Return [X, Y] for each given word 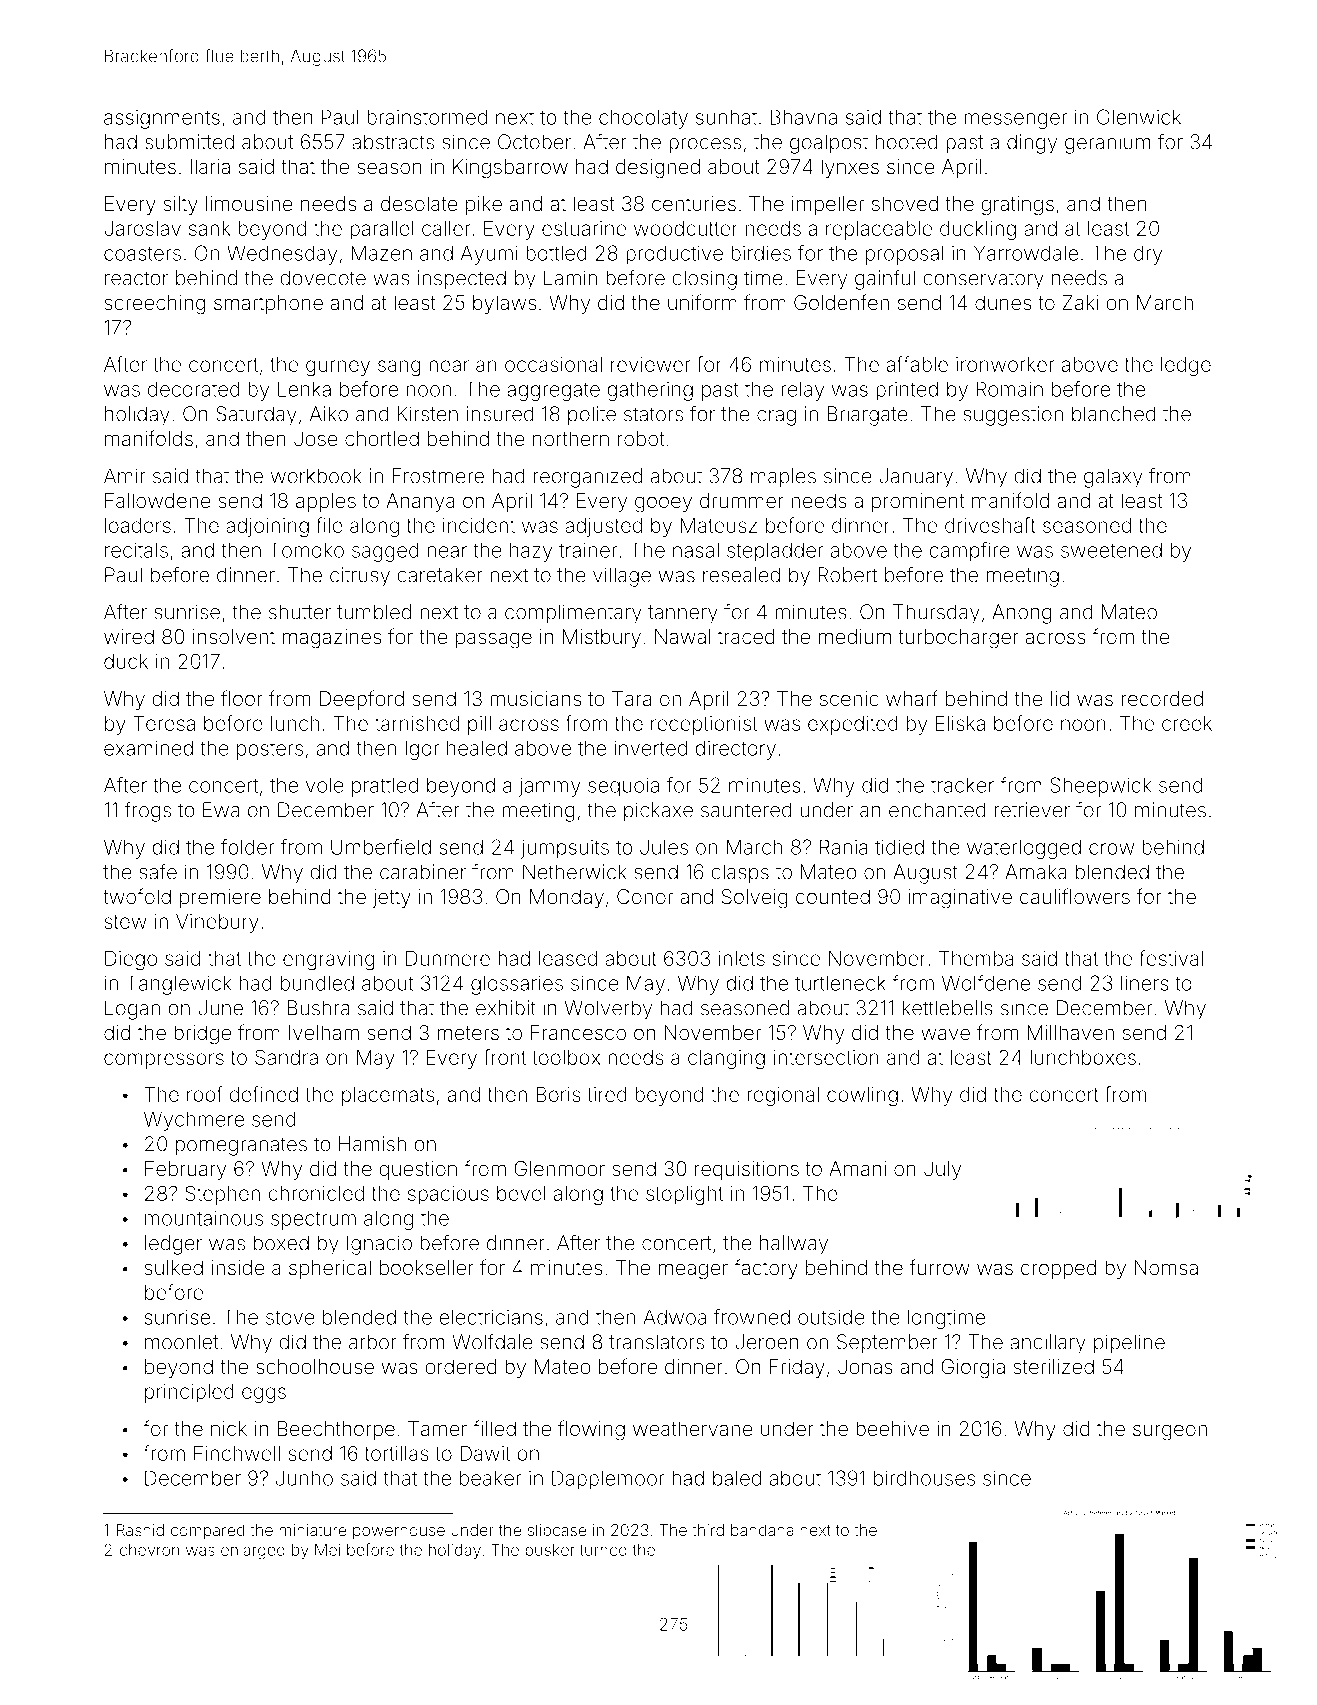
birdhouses [924, 1478]
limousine [249, 203]
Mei [327, 1550]
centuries [694, 203]
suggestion [1013, 416]
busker [550, 1550]
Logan [132, 1010]
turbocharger [959, 639]
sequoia [623, 787]
